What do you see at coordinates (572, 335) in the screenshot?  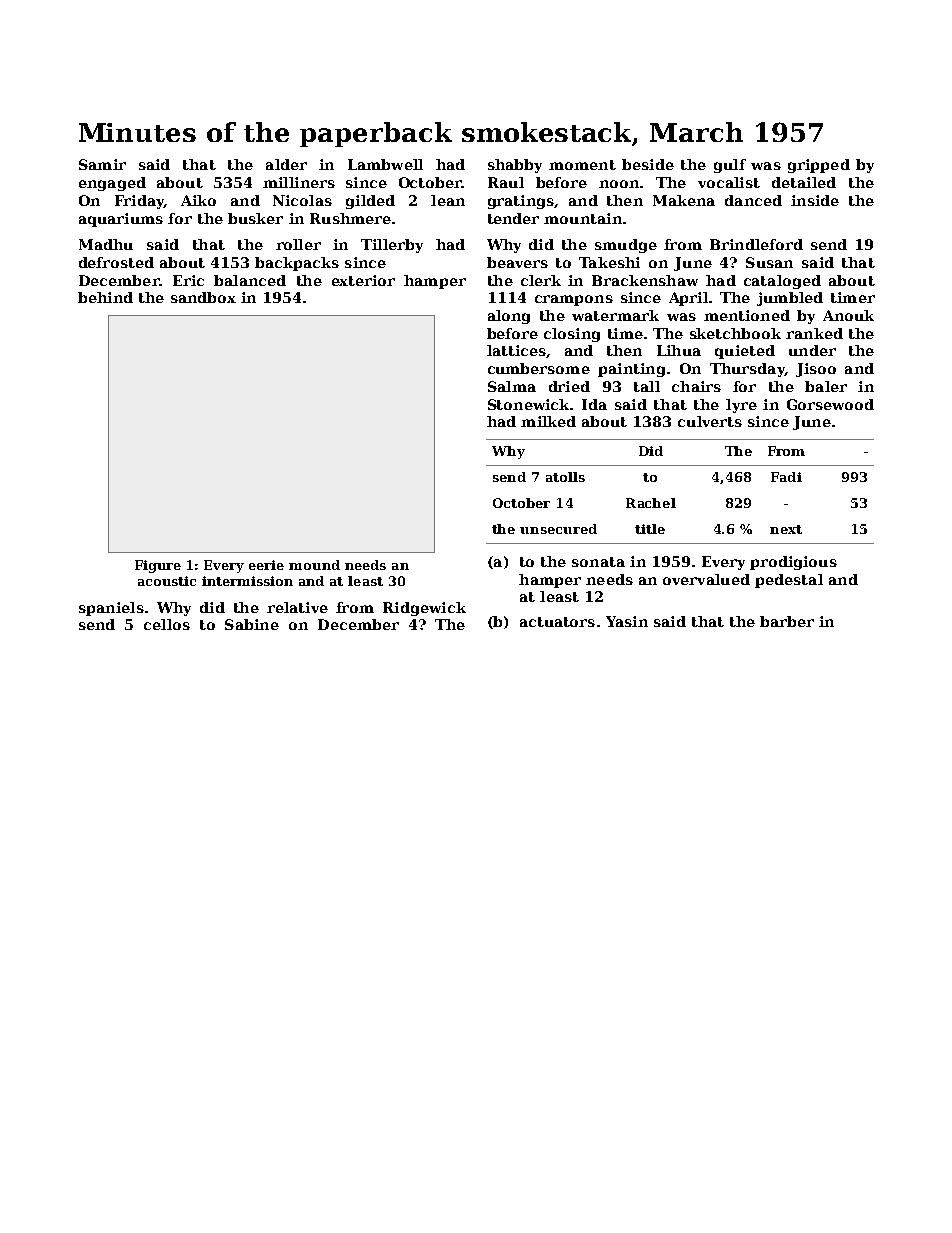 I see `closing` at bounding box center [572, 335].
